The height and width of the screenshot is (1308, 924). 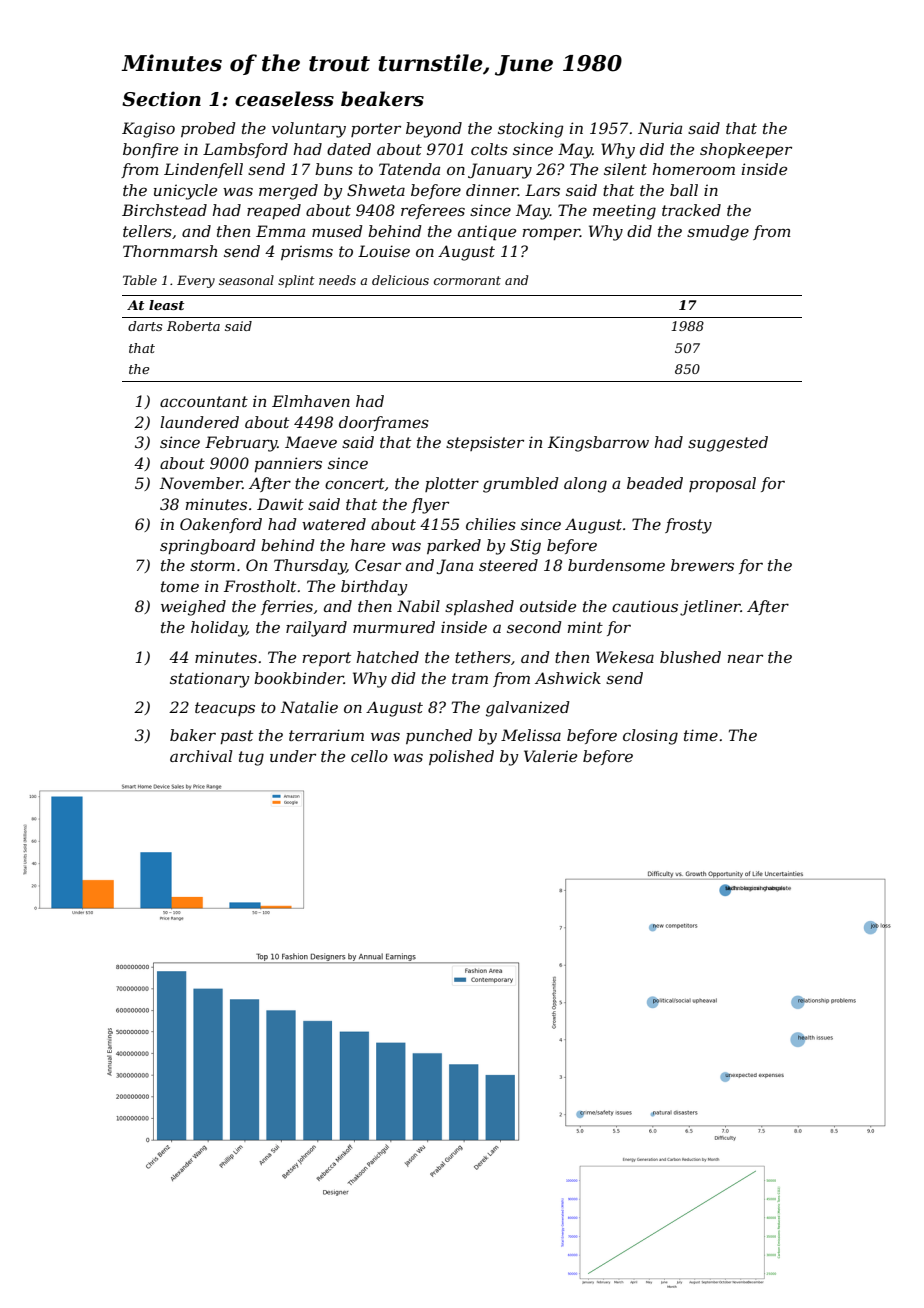 What do you see at coordinates (201, 756) in the screenshot?
I see `archival` at bounding box center [201, 756].
